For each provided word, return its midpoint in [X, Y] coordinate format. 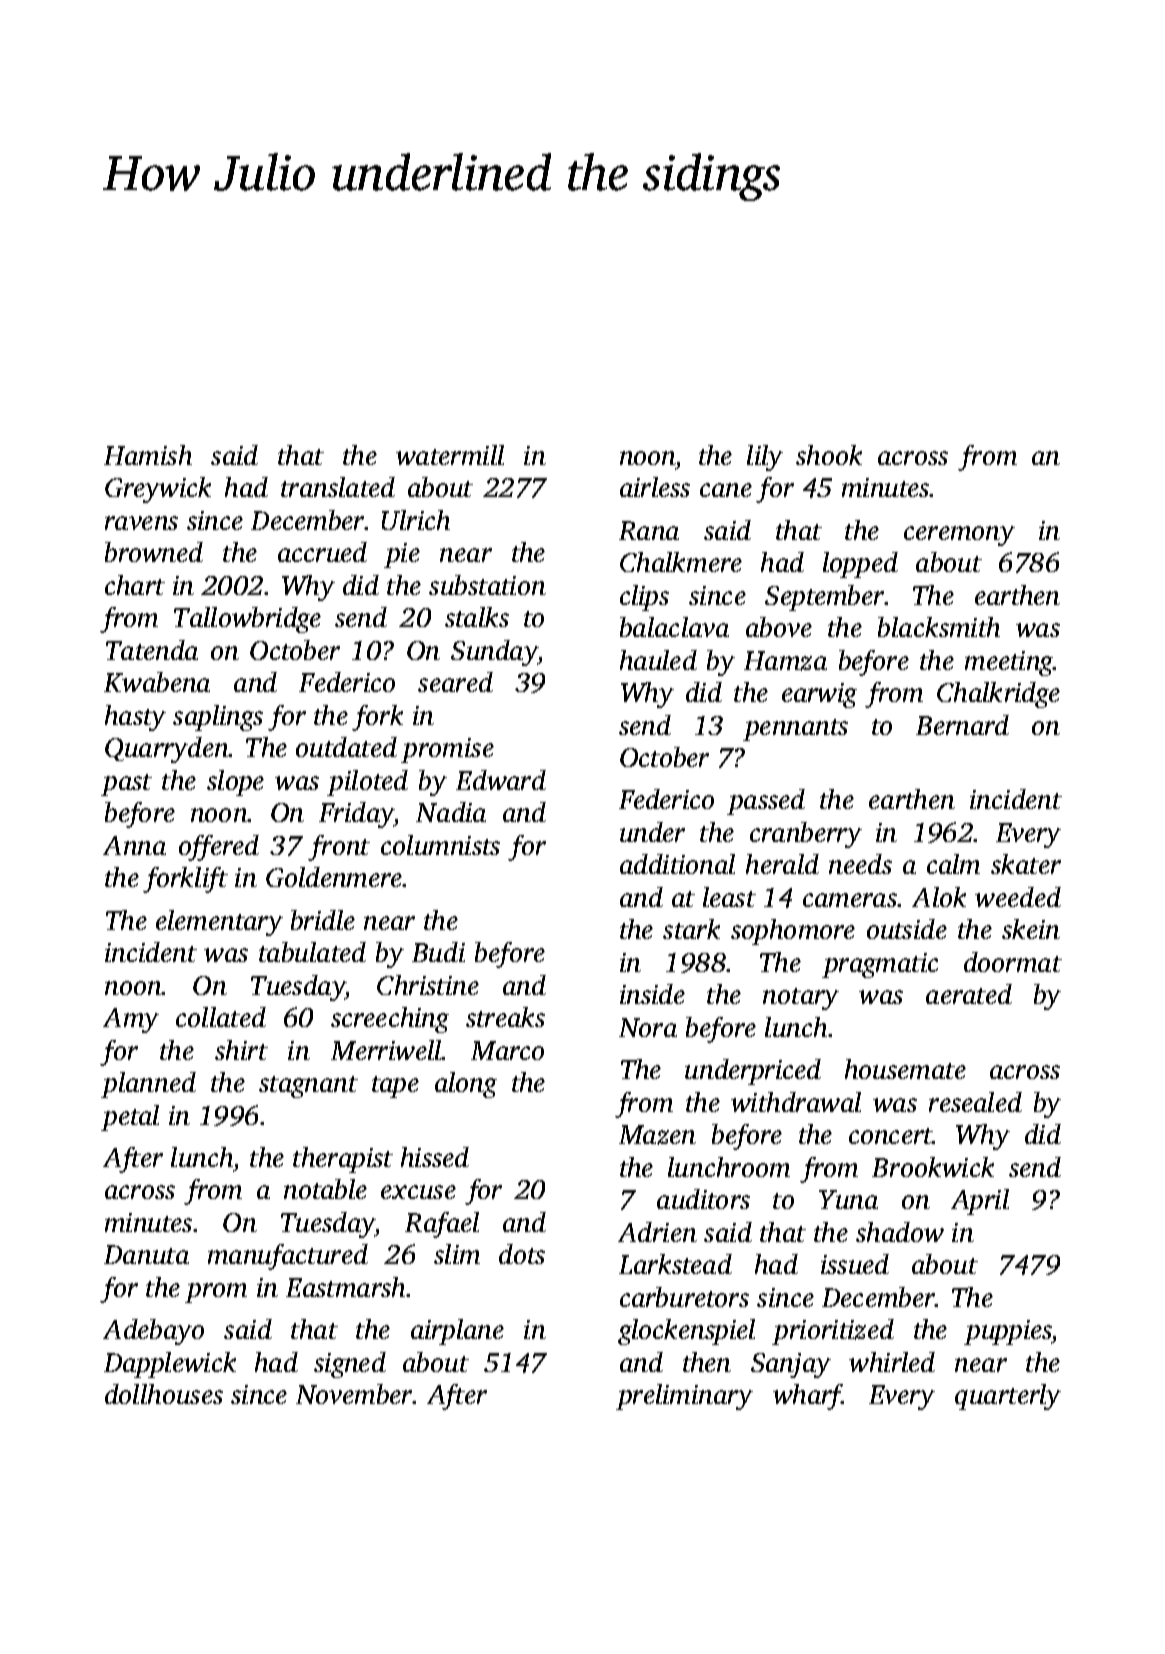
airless [655, 487]
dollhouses [164, 1394]
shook [829, 455]
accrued [322, 552]
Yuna [848, 1199]
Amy [131, 1020]
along [466, 1085]
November [354, 1394]
